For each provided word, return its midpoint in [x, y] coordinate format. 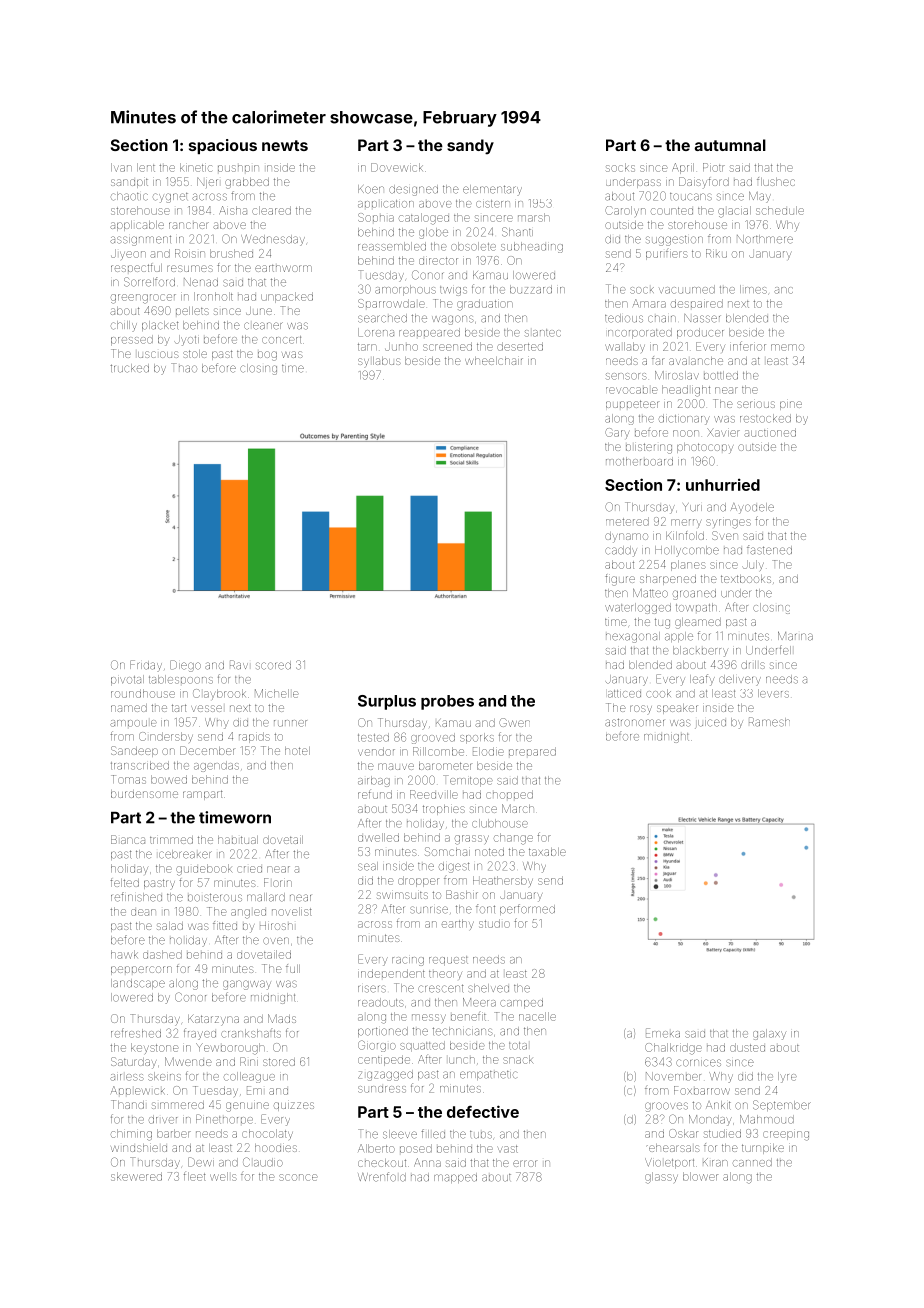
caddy [621, 551]
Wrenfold [382, 1177]
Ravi [239, 665]
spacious [223, 146]
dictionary [684, 419]
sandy [470, 147]
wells [223, 1176]
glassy [661, 1178]
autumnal [730, 145]
